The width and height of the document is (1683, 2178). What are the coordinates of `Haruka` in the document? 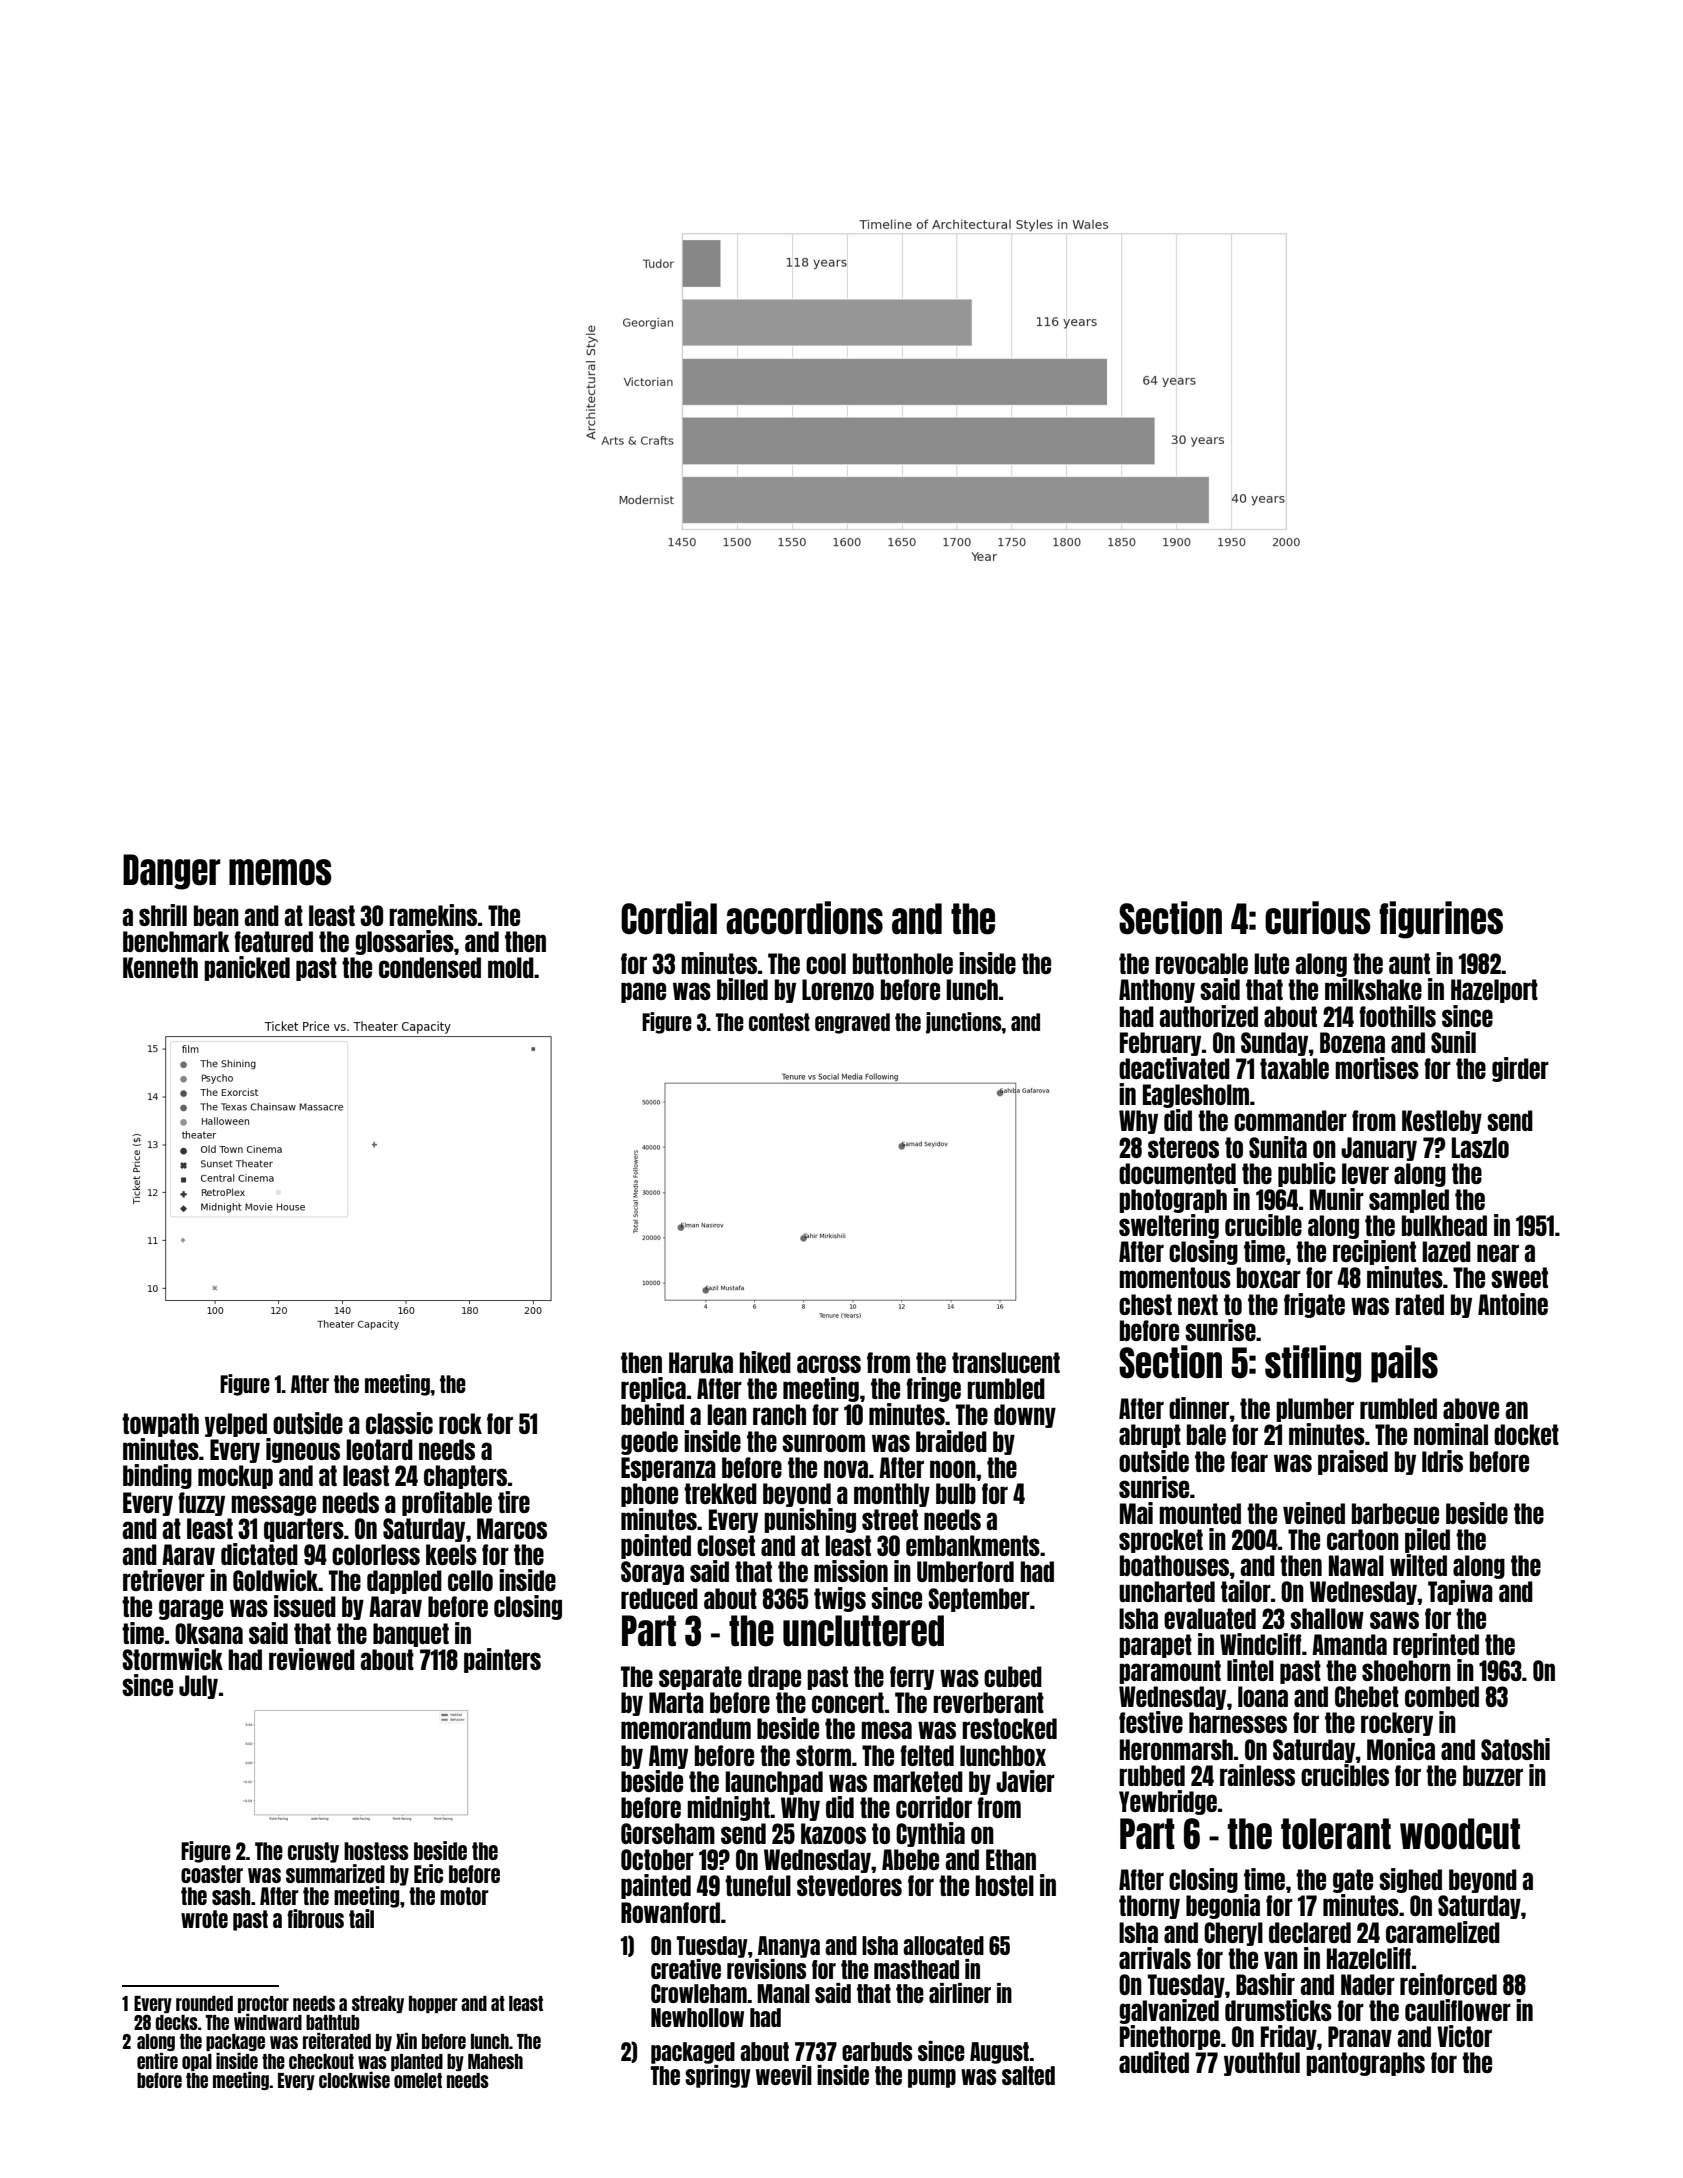 It's located at (701, 1362).
